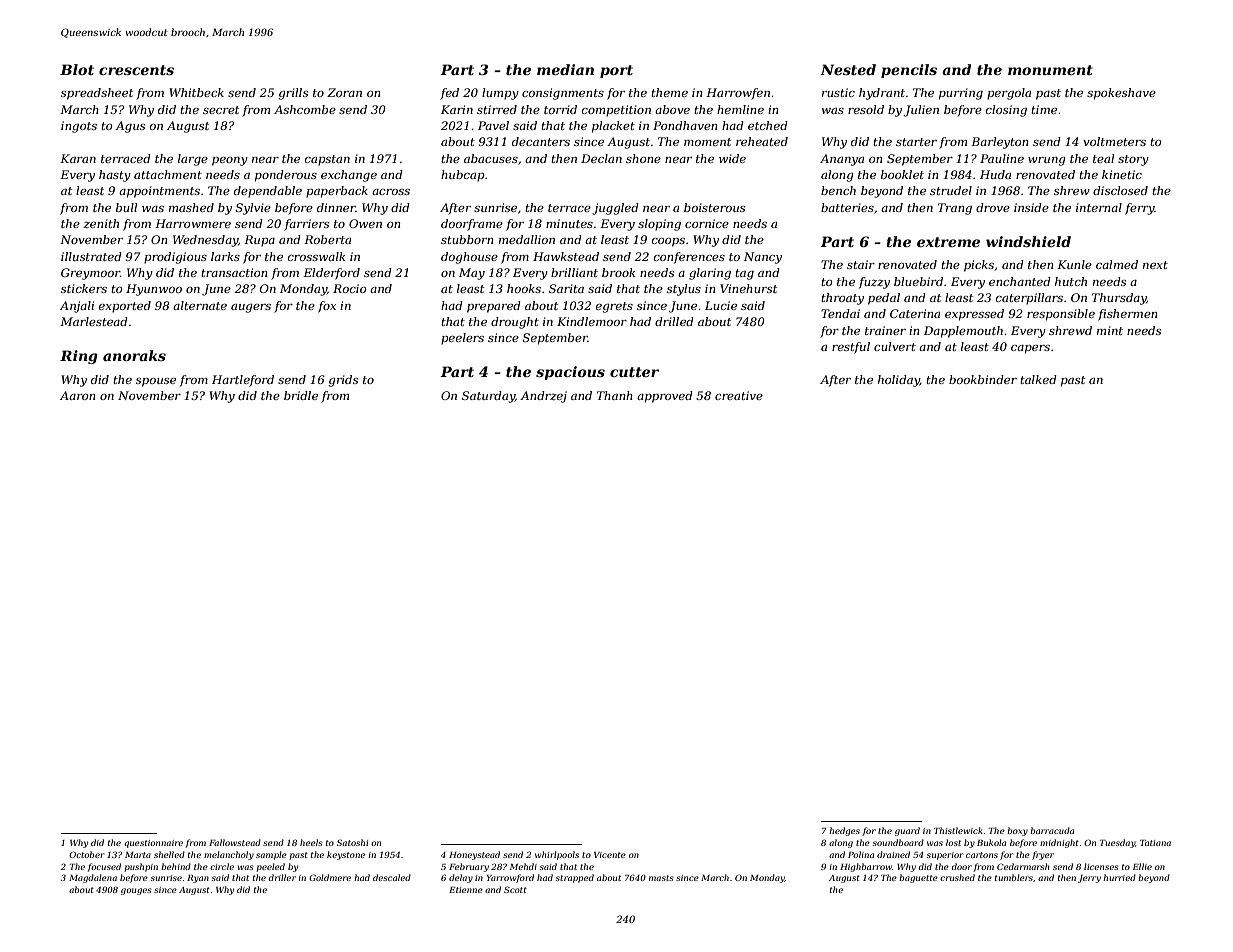 The image size is (1233, 952). What do you see at coordinates (615, 209) in the screenshot?
I see `juggled` at bounding box center [615, 209].
